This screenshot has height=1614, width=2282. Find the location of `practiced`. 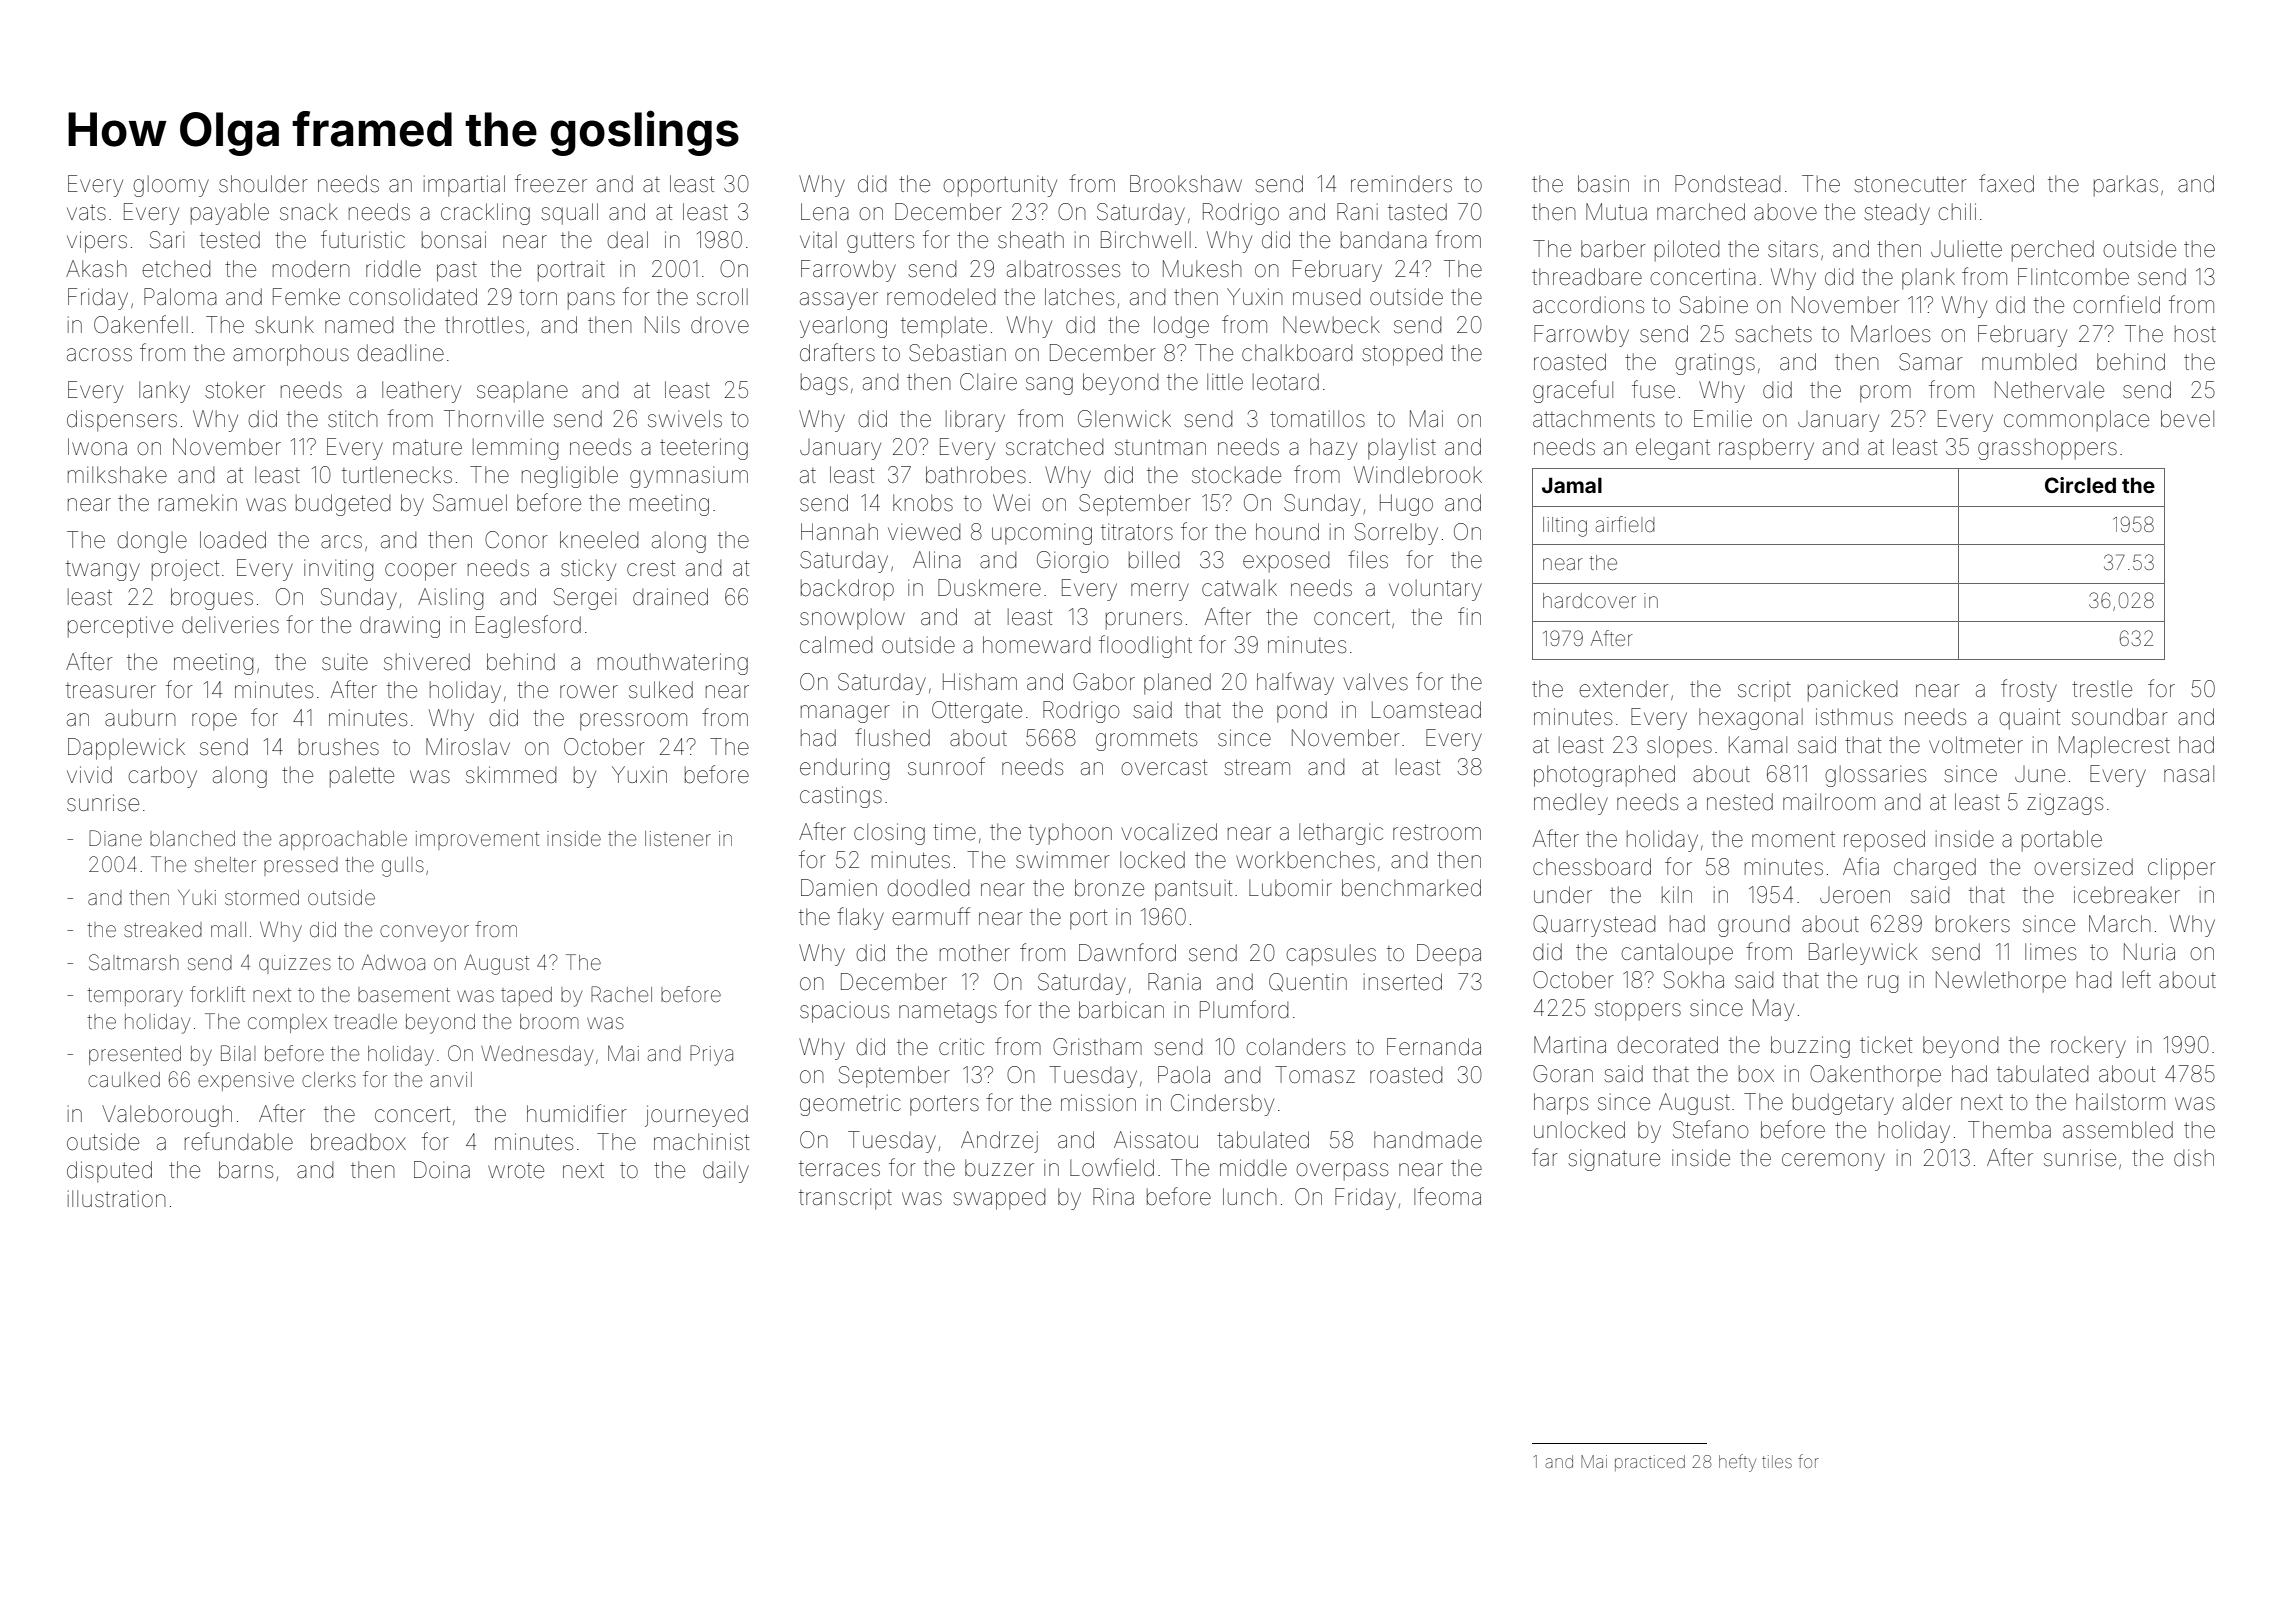

practiced is located at coordinates (1650, 1463).
